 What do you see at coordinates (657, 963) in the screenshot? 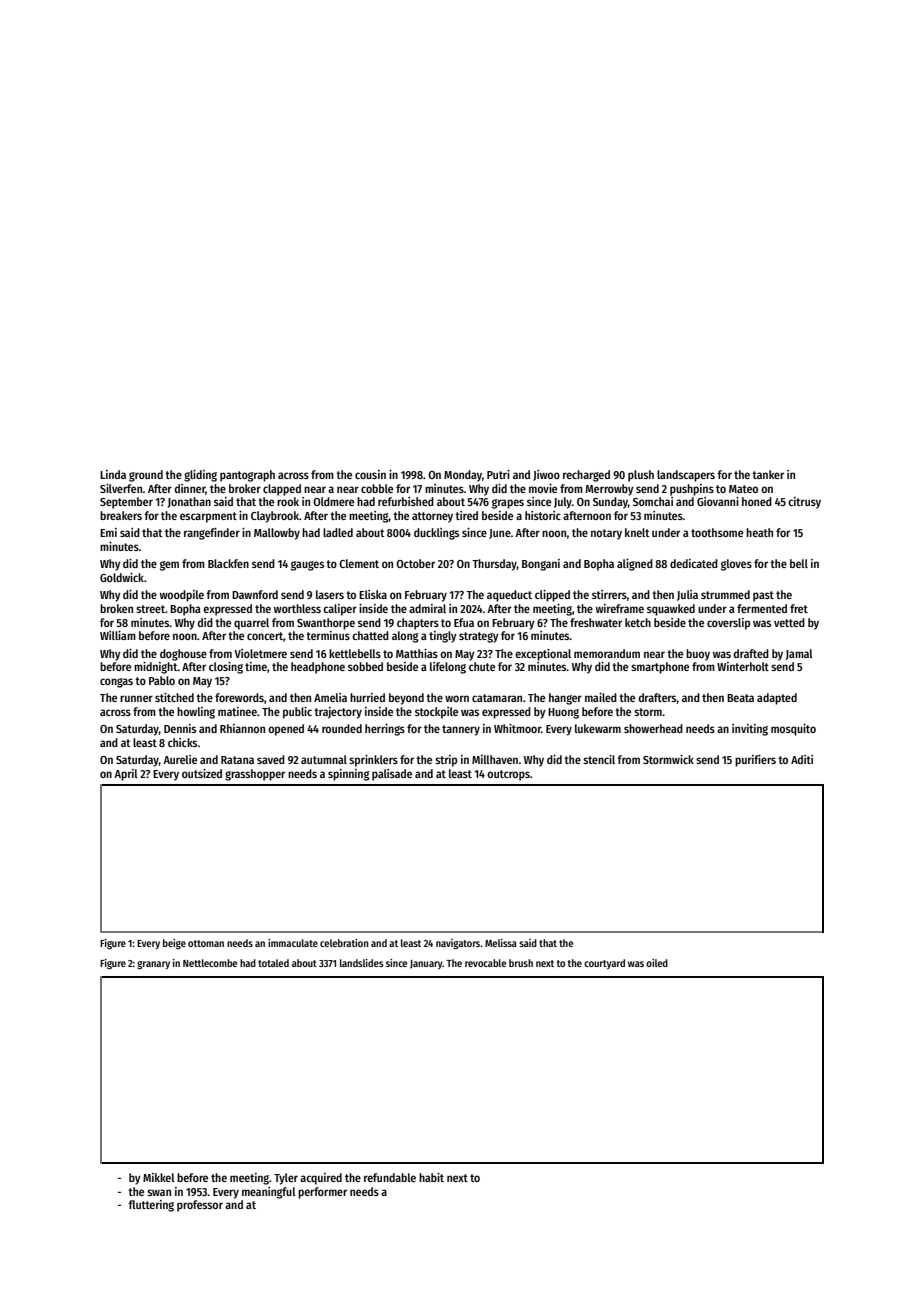
I see `oiled` at bounding box center [657, 963].
